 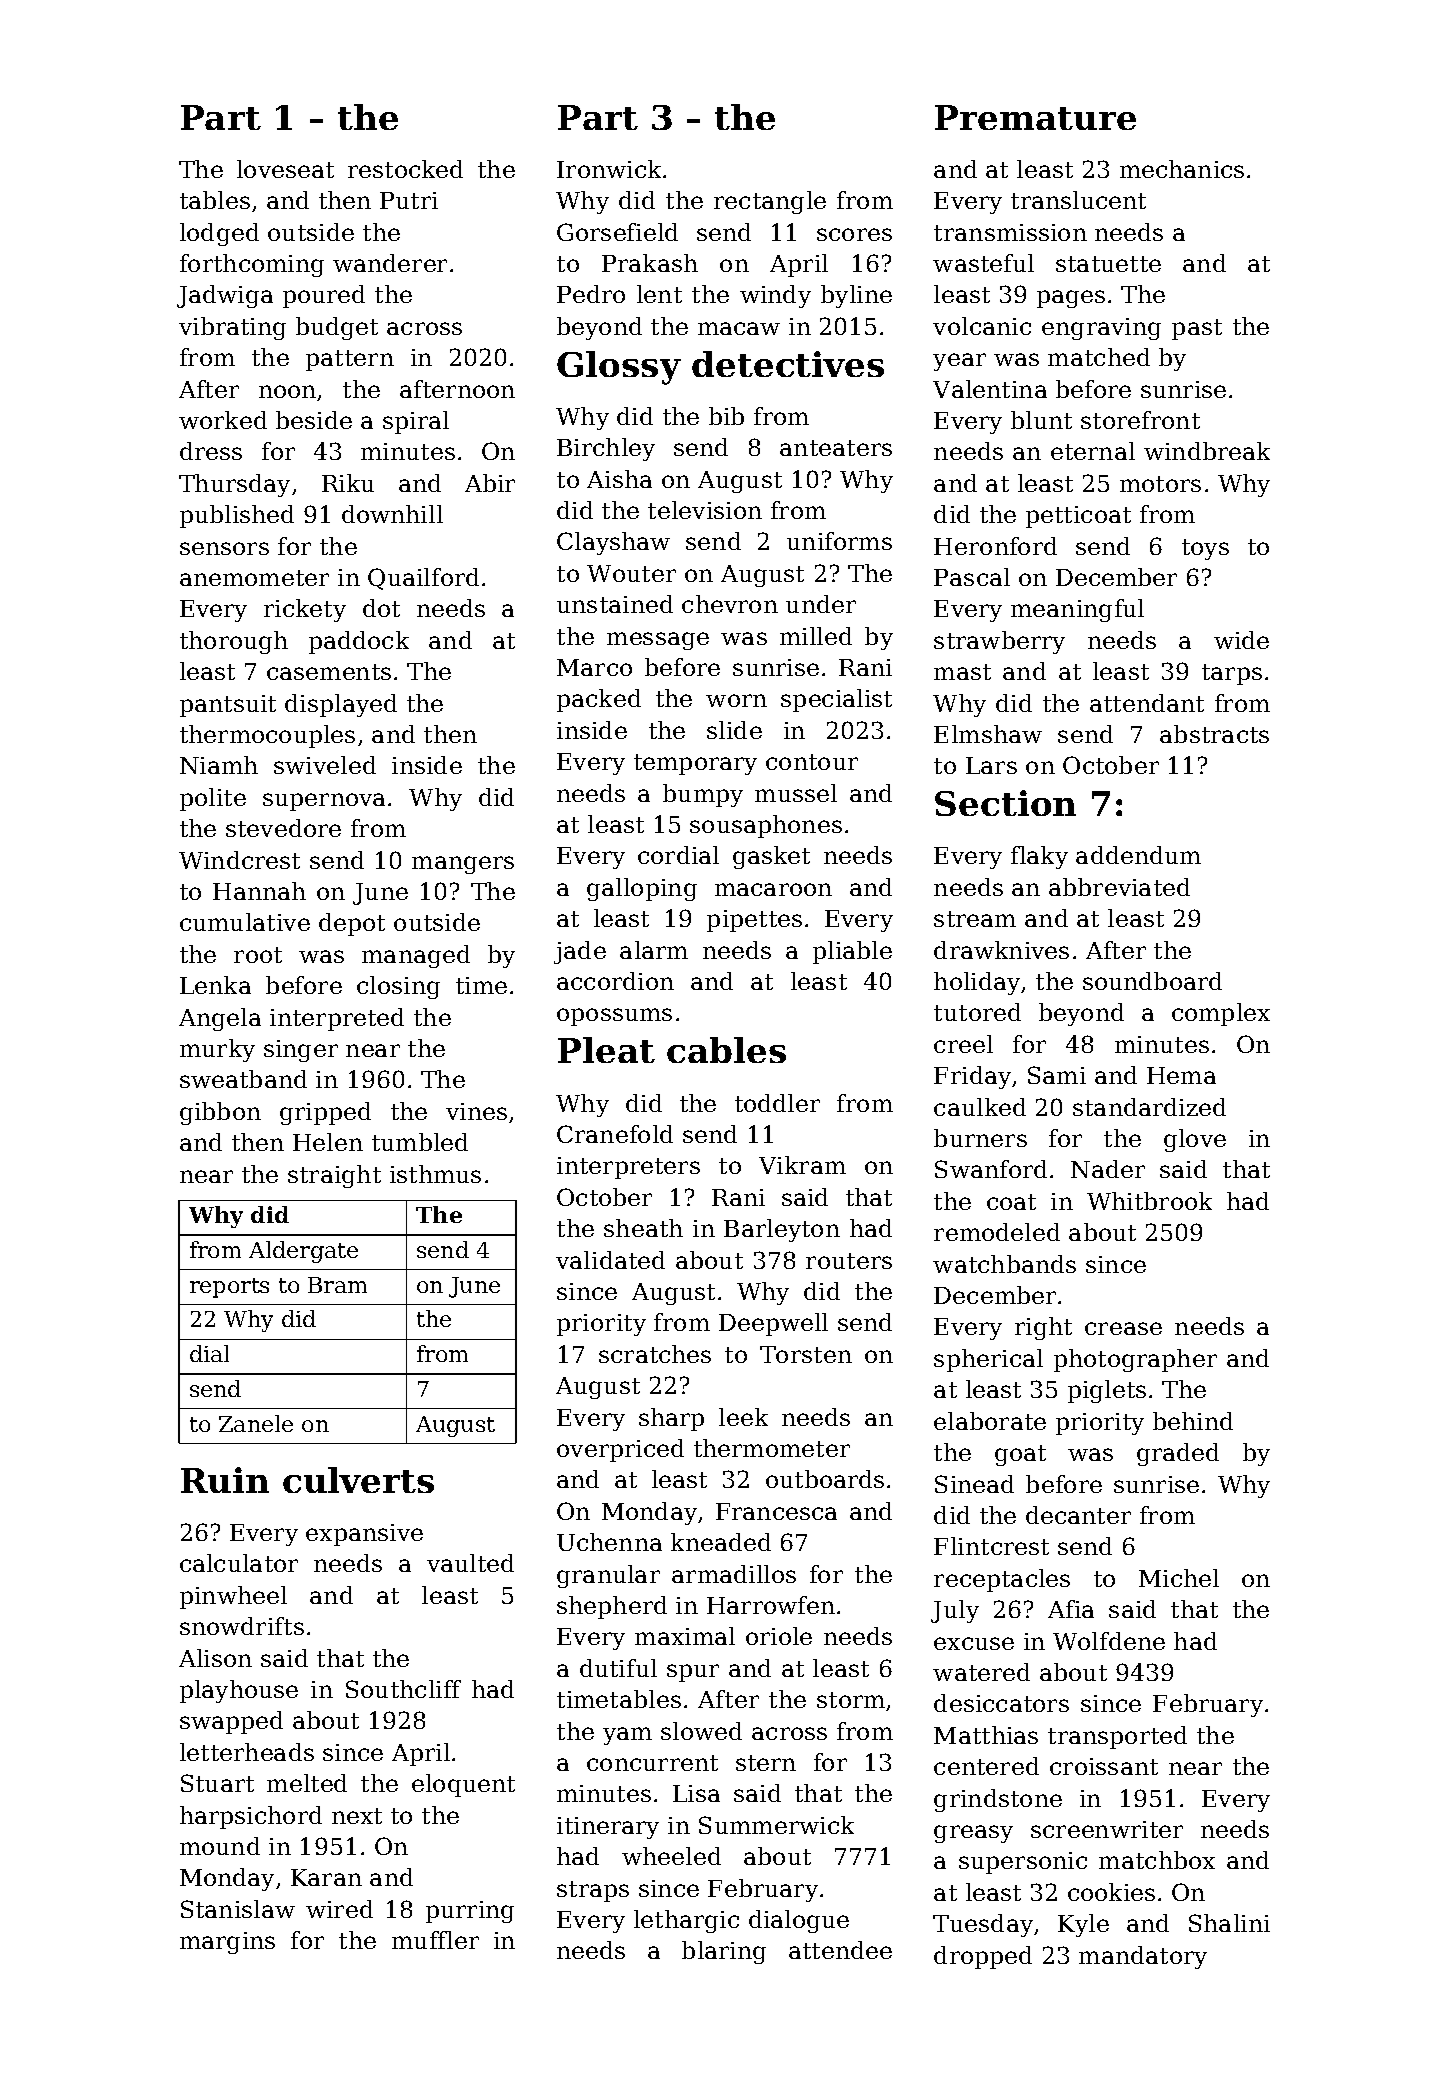 What do you see at coordinates (983, 1957) in the document?
I see `dropped` at bounding box center [983, 1957].
